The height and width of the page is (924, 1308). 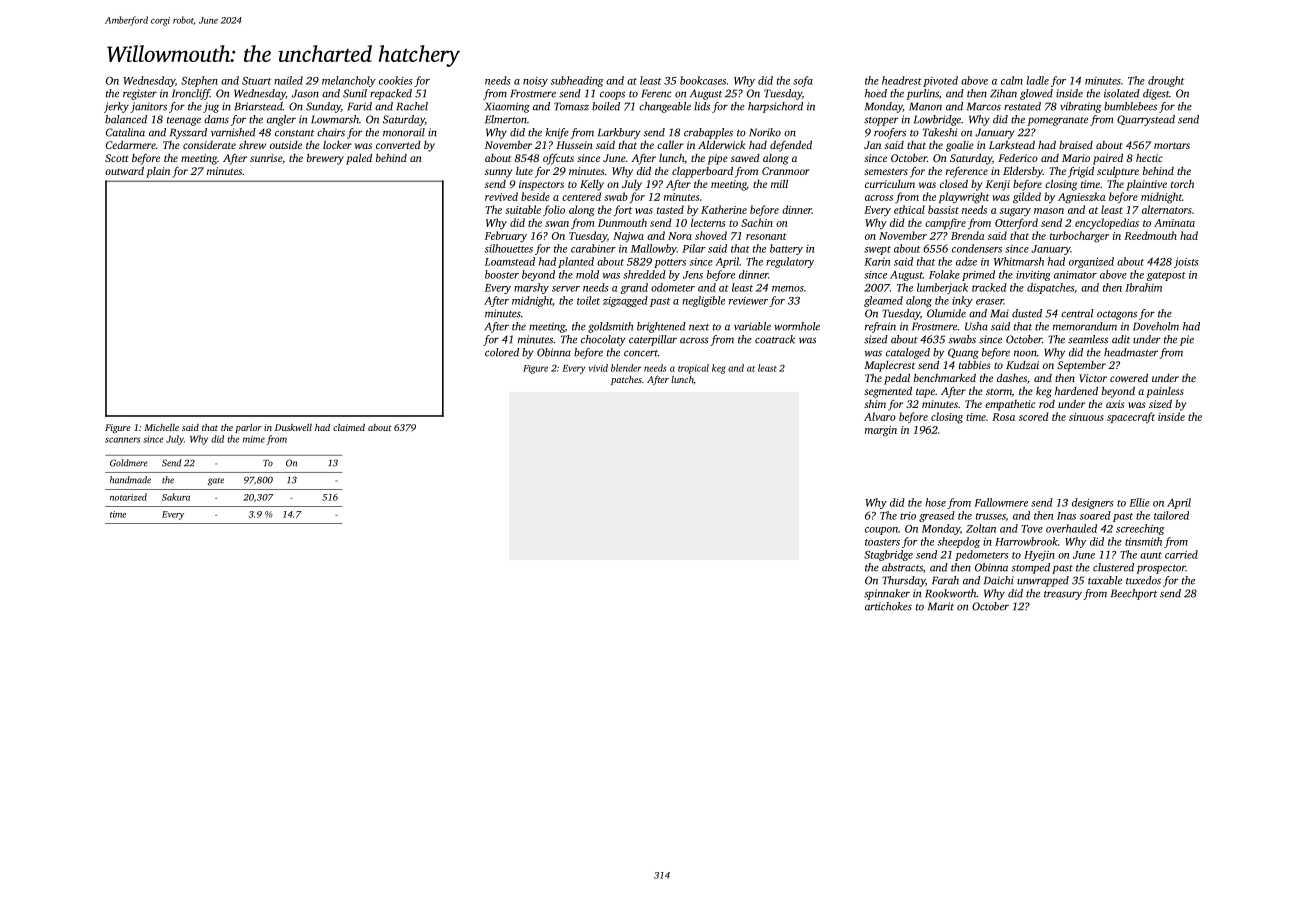 What do you see at coordinates (1166, 81) in the page?
I see `drought` at bounding box center [1166, 81].
